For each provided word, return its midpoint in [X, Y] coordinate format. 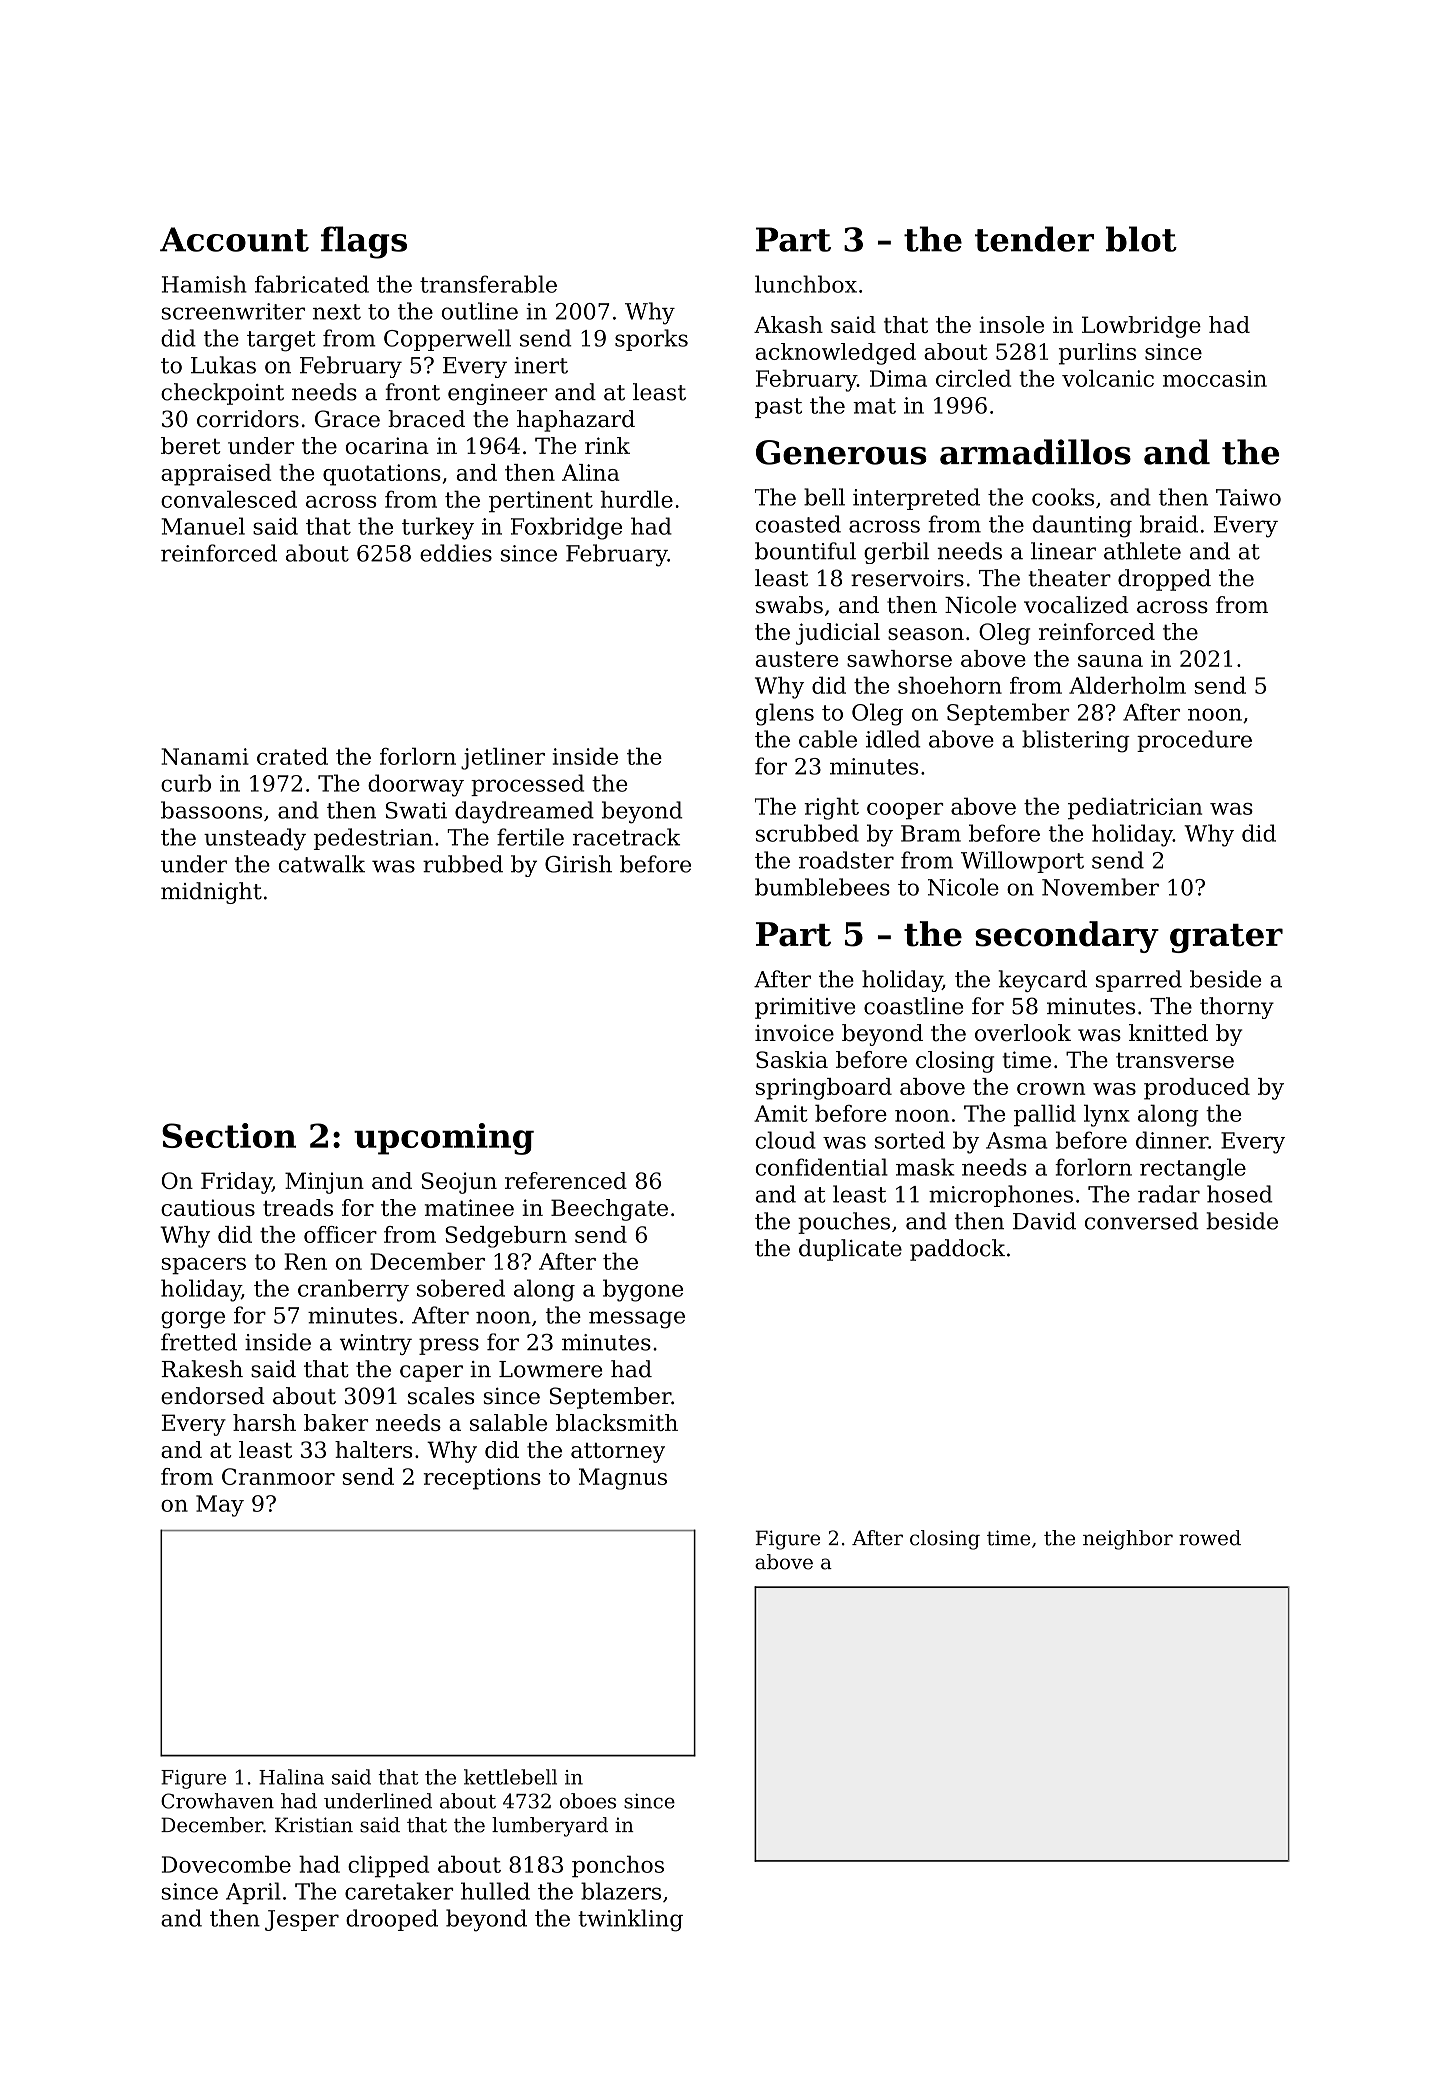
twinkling [630, 1920]
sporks [651, 340]
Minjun [324, 1183]
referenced [566, 1180]
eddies [456, 553]
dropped [1164, 580]
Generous [841, 452]
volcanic [1108, 378]
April [253, 1893]
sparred [1139, 981]
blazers [621, 1891]
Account [234, 239]
